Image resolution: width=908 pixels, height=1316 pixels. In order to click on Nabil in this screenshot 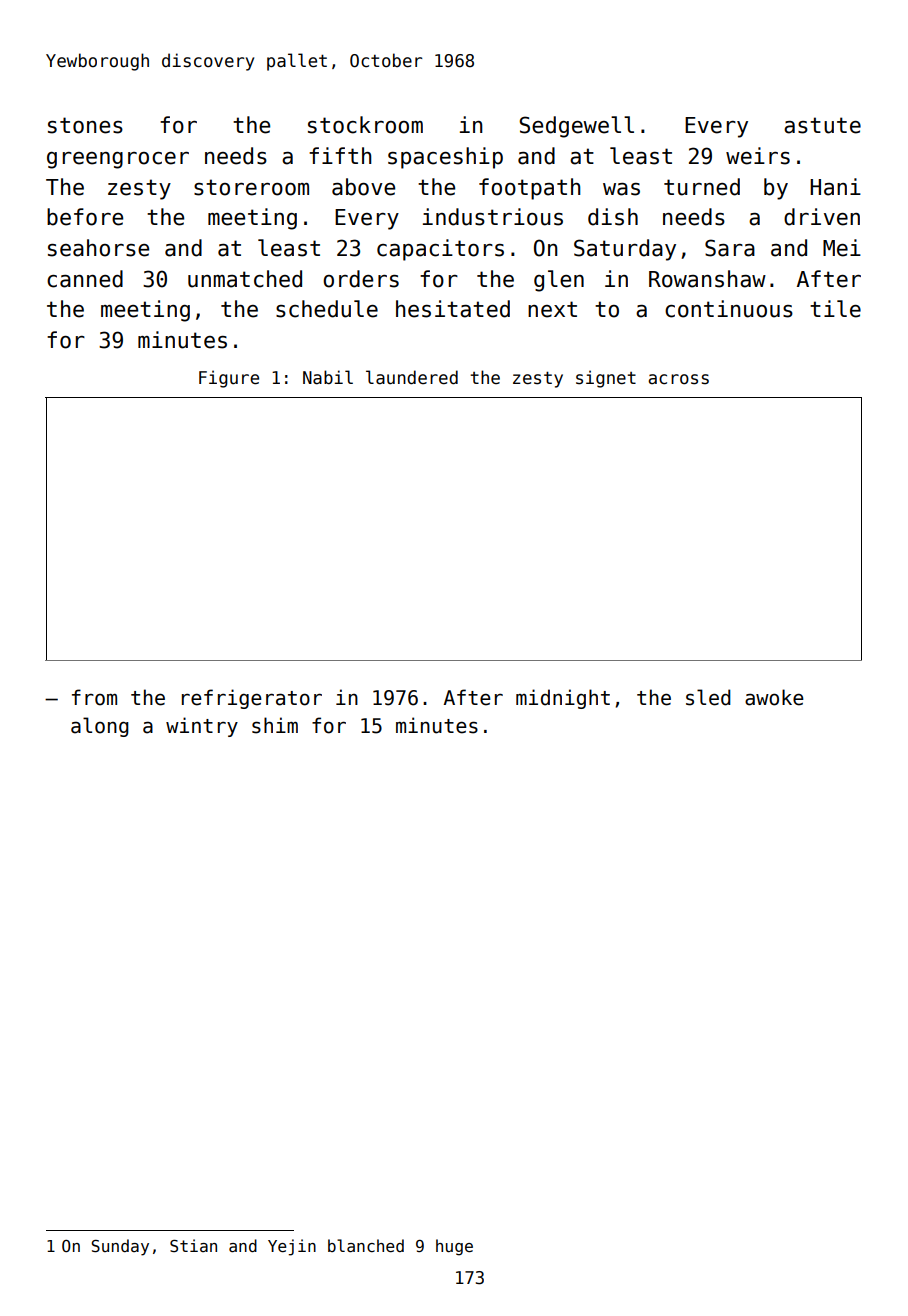, I will do `click(328, 377)`.
